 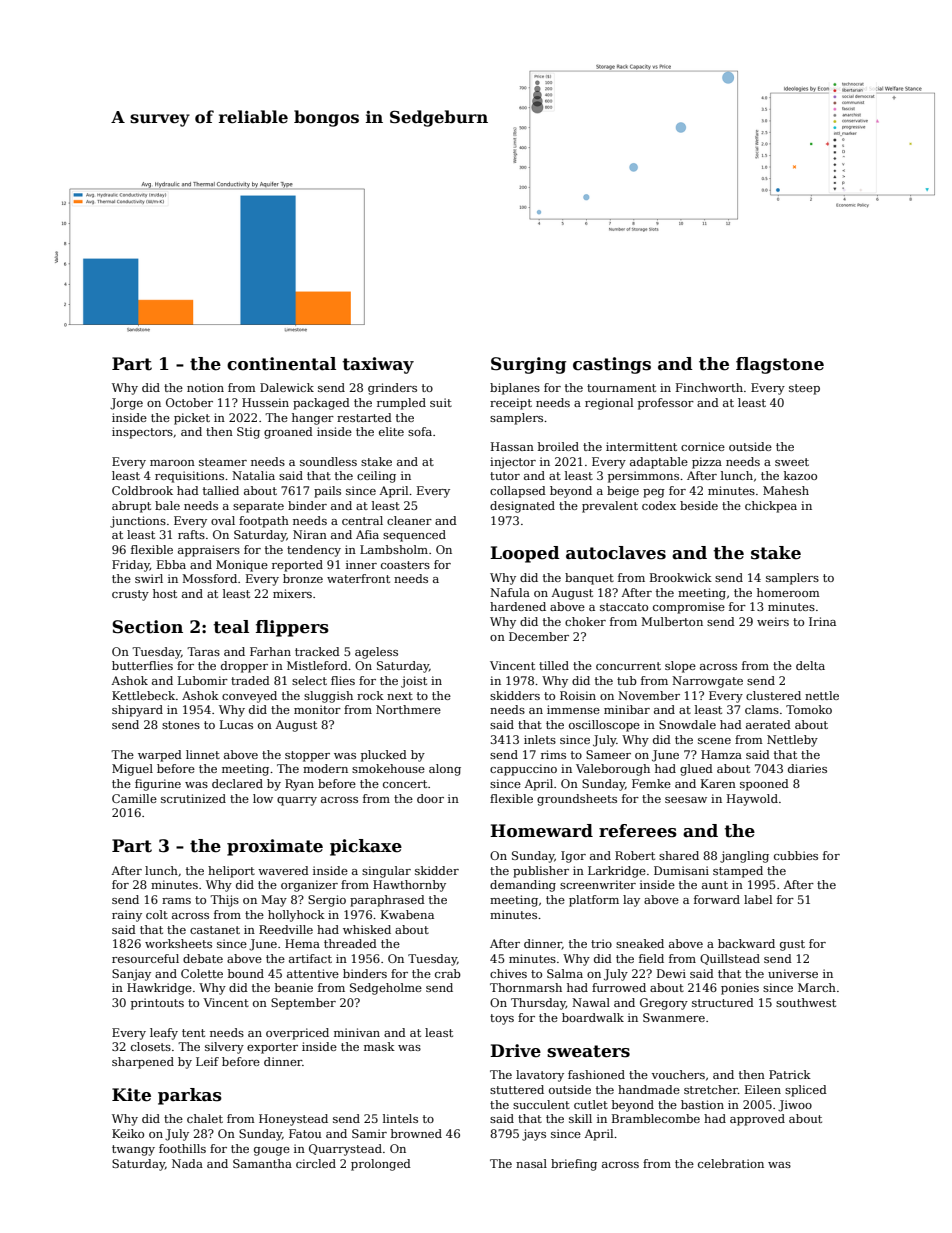 I want to click on continental, so click(x=281, y=364).
